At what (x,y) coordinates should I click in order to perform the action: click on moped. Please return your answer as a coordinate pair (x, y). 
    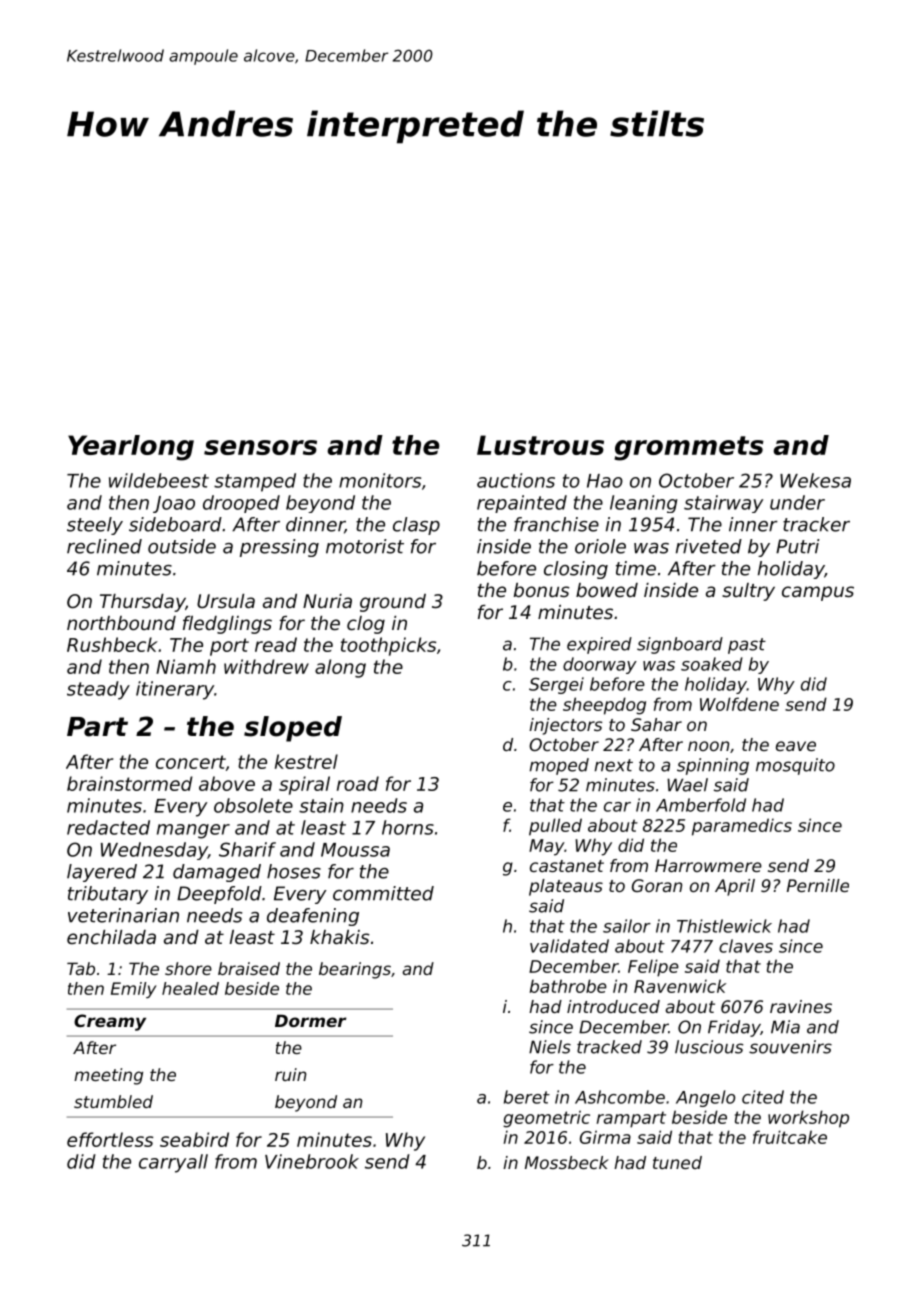
    Looking at the image, I should click on (559, 766).
